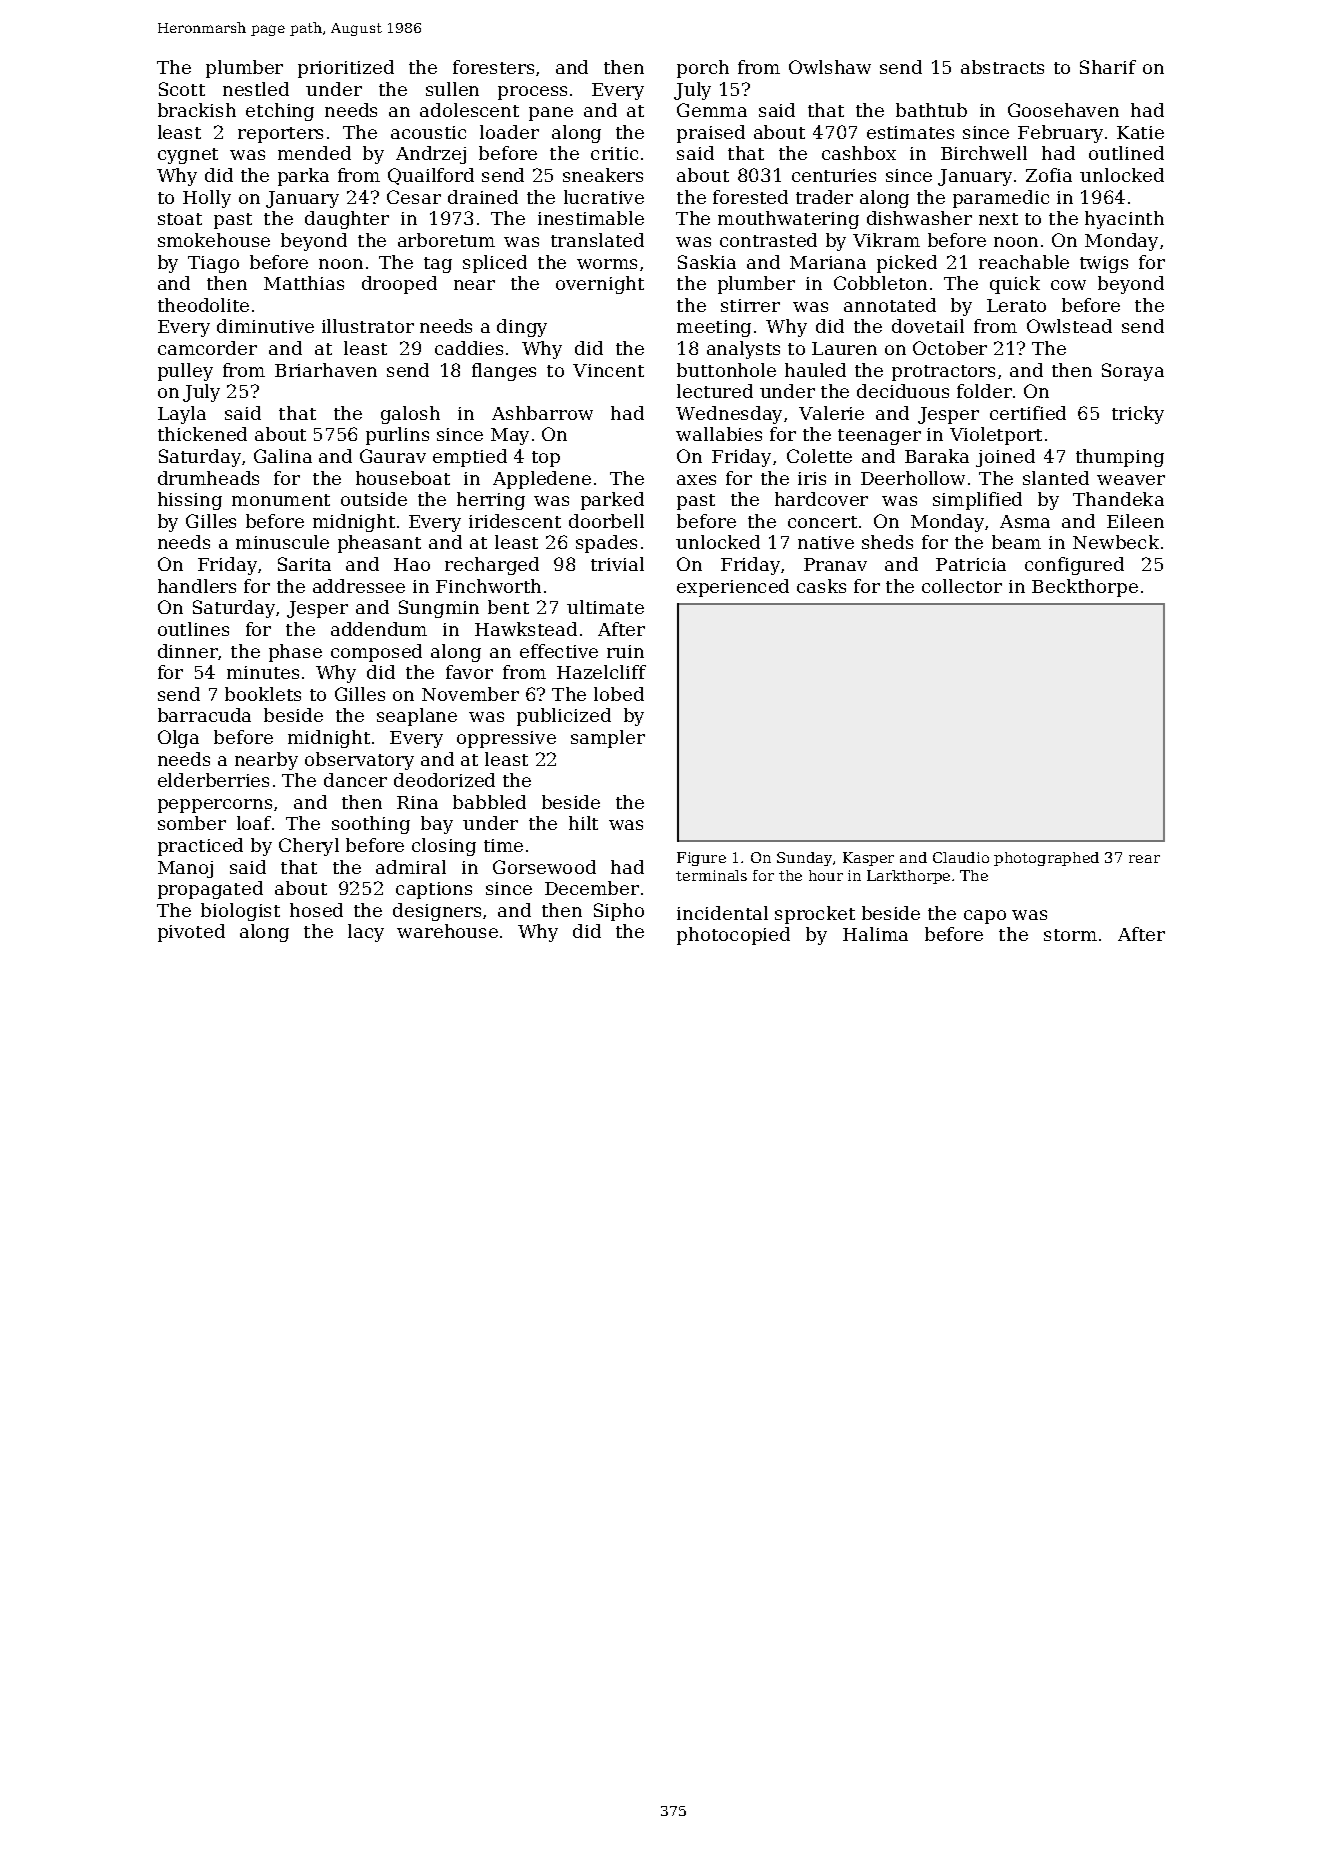  What do you see at coordinates (830, 67) in the document?
I see `Owlshaw` at bounding box center [830, 67].
